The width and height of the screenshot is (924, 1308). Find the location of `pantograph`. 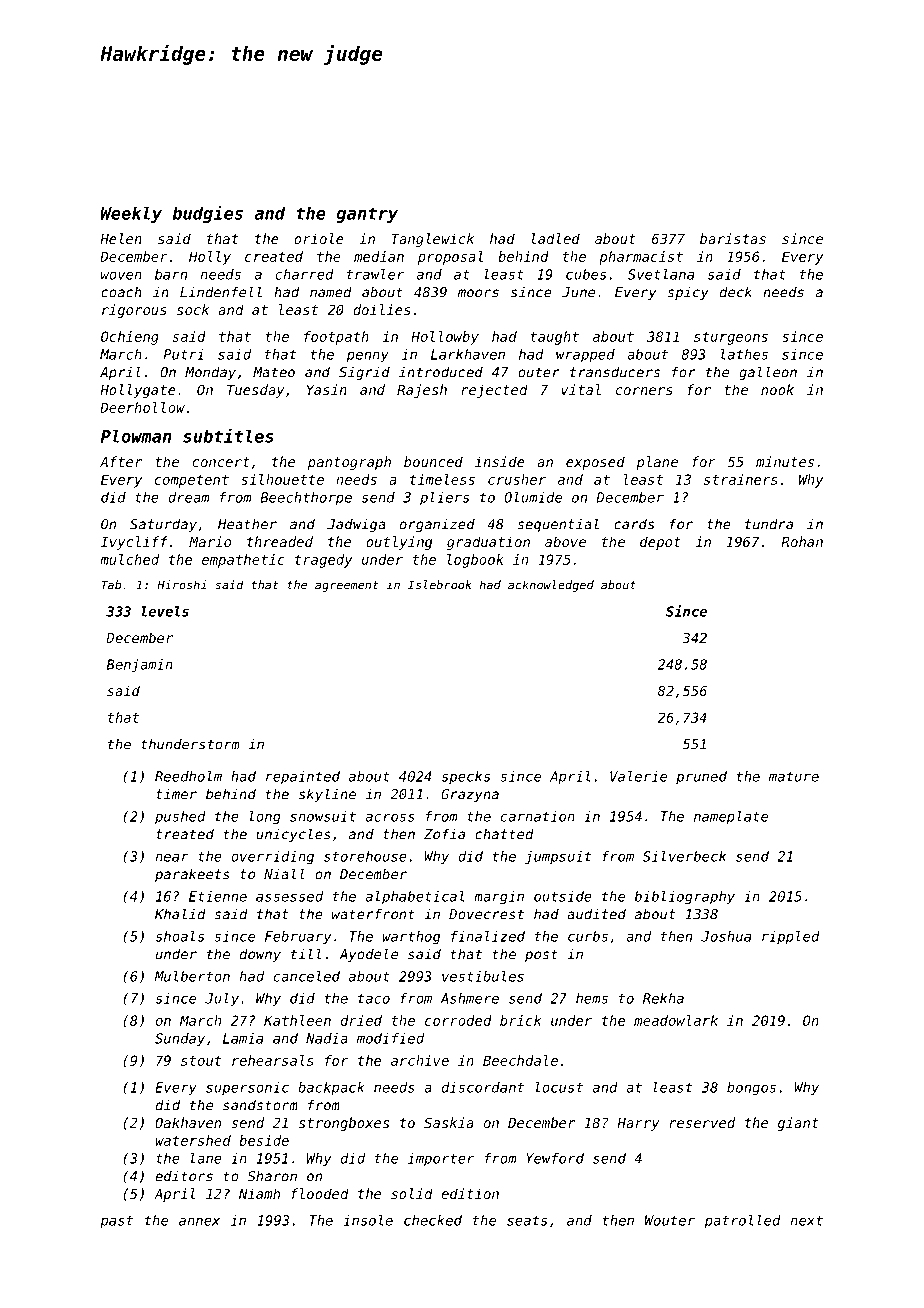

pantograph is located at coordinates (349, 463).
